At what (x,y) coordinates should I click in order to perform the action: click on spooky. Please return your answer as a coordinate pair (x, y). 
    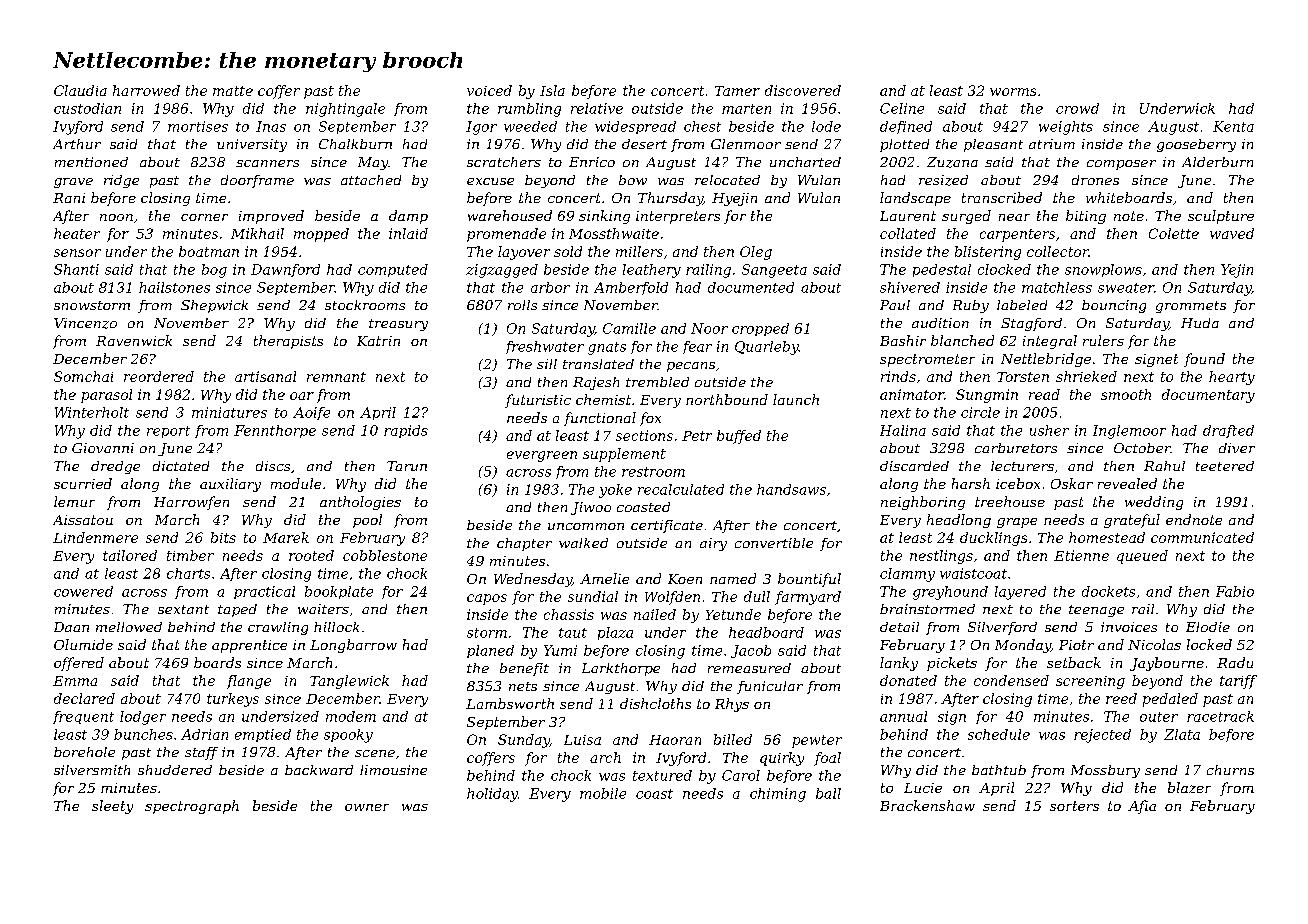
    Looking at the image, I should click on (348, 736).
